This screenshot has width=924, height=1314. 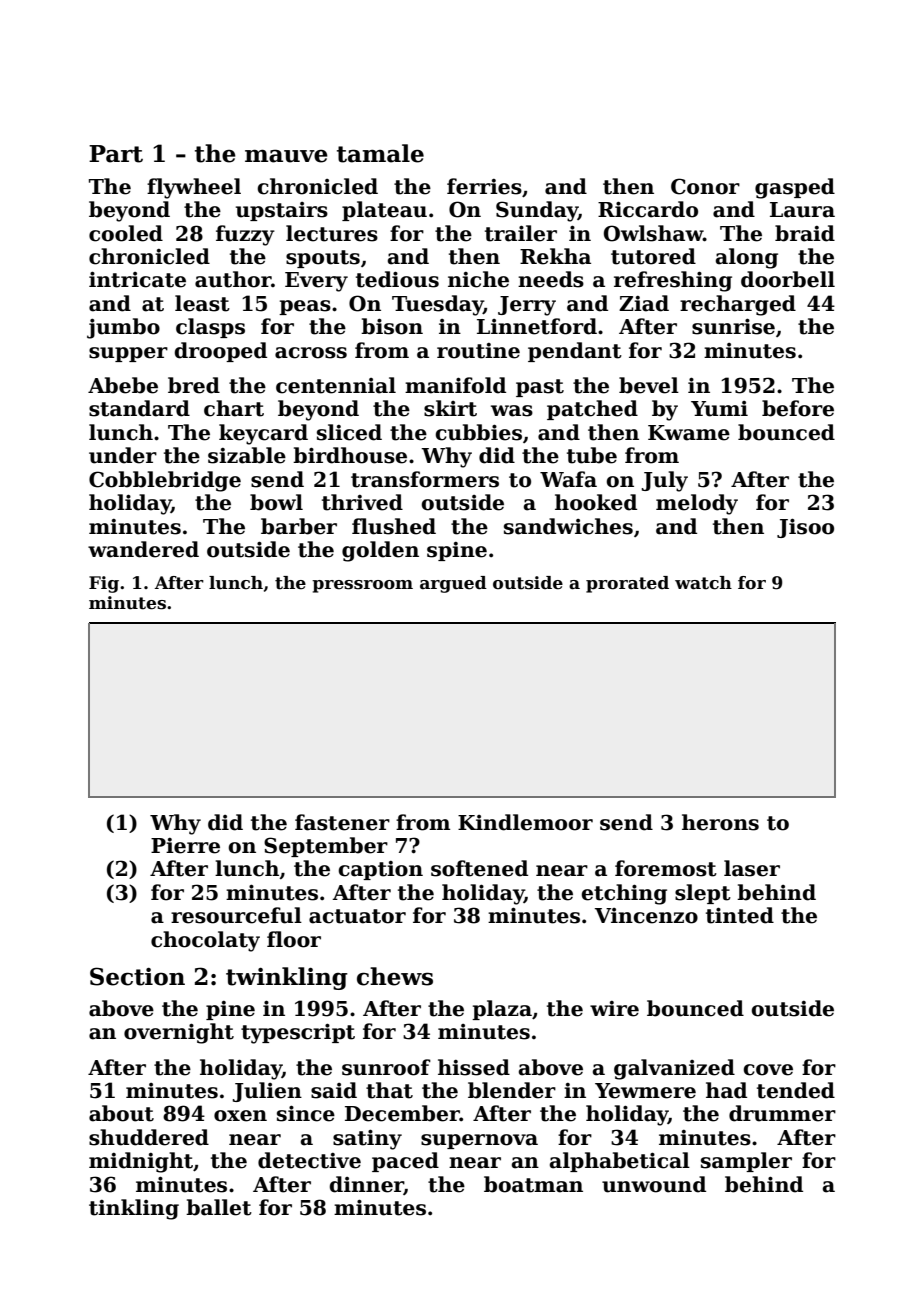 I want to click on pressroom, so click(x=362, y=586).
